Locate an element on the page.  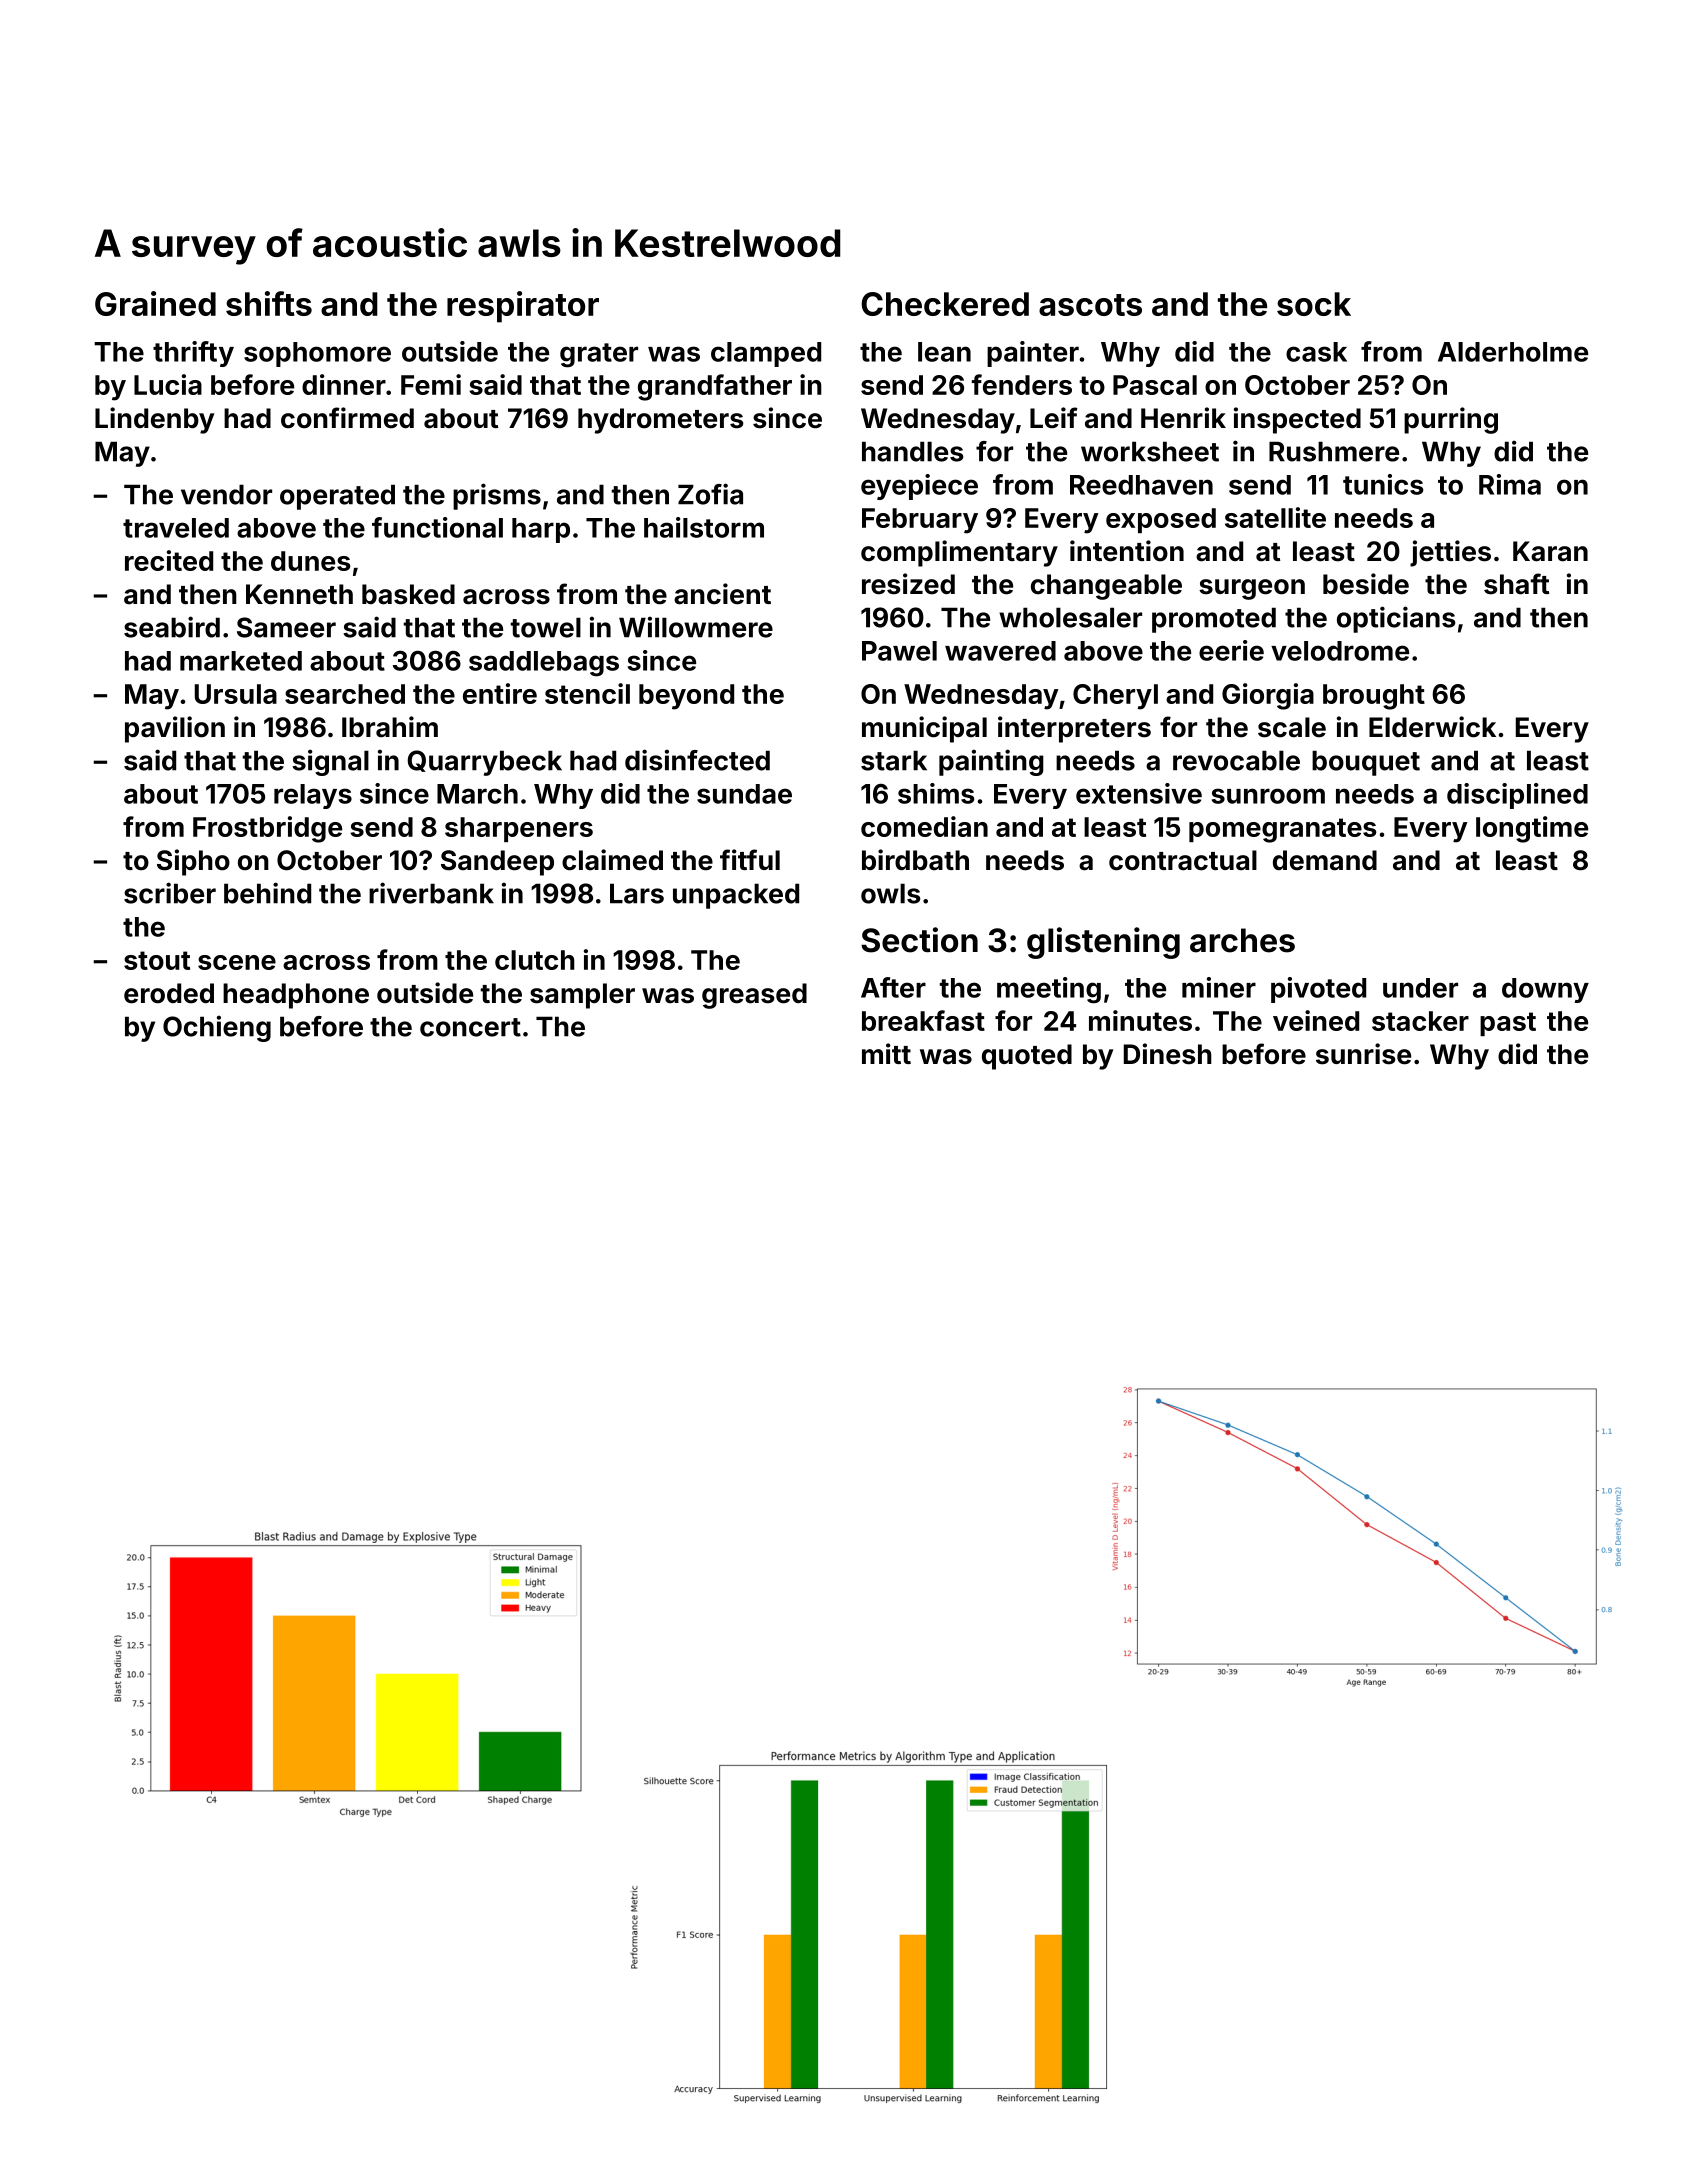
quoted is located at coordinates (1027, 1057).
